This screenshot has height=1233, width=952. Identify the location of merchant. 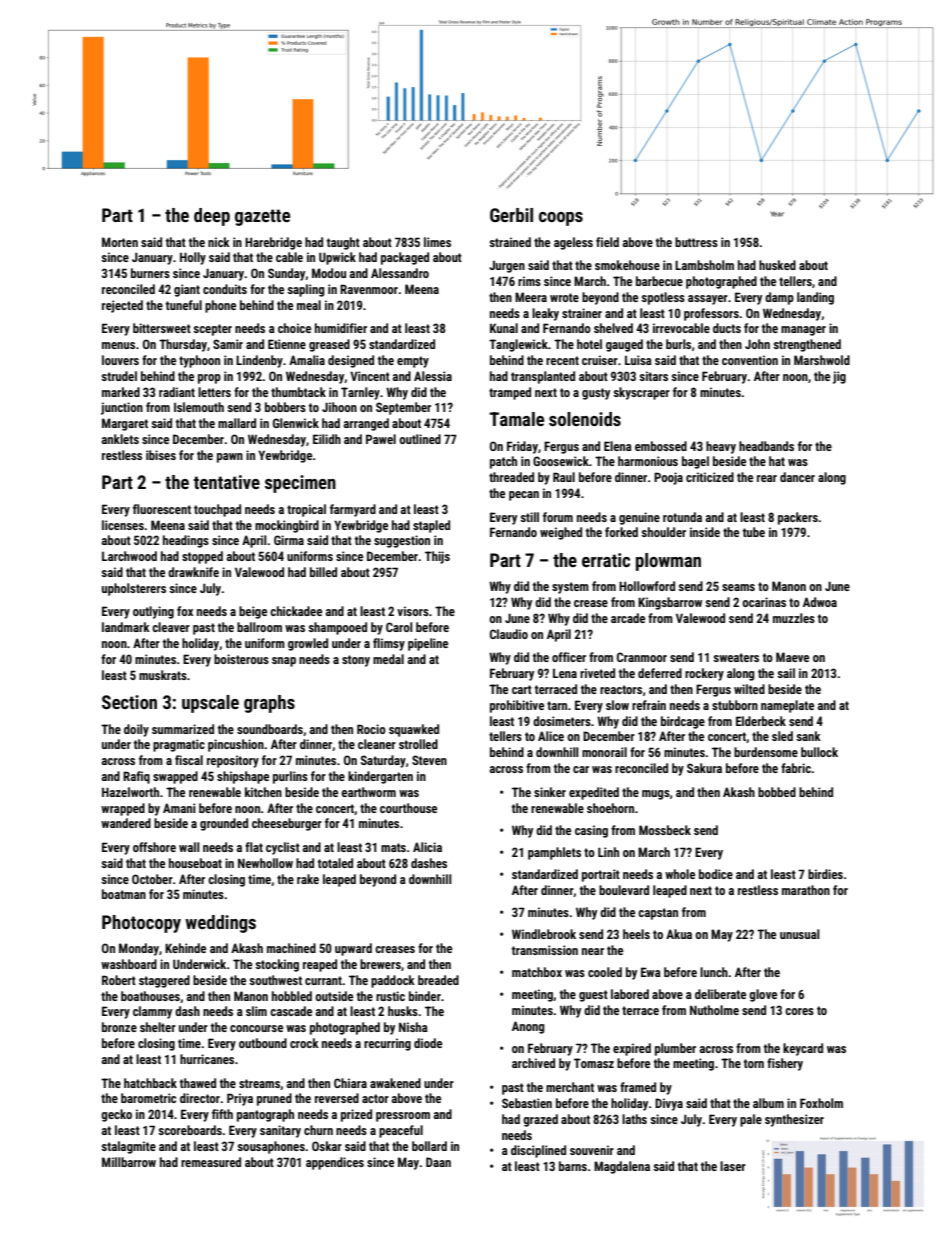
(570, 1087).
